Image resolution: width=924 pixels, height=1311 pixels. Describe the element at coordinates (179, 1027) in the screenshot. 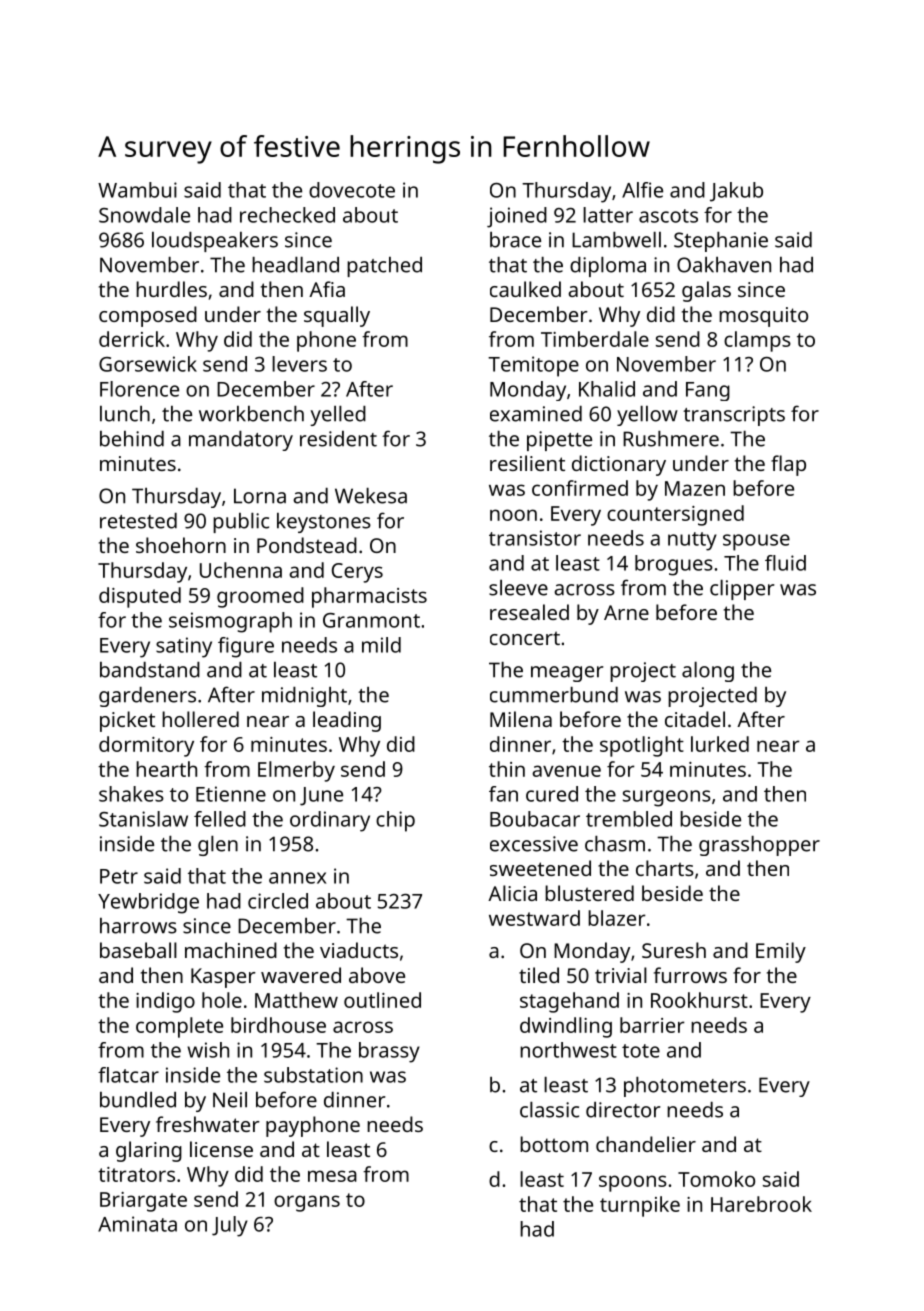

I see `complete` at that location.
